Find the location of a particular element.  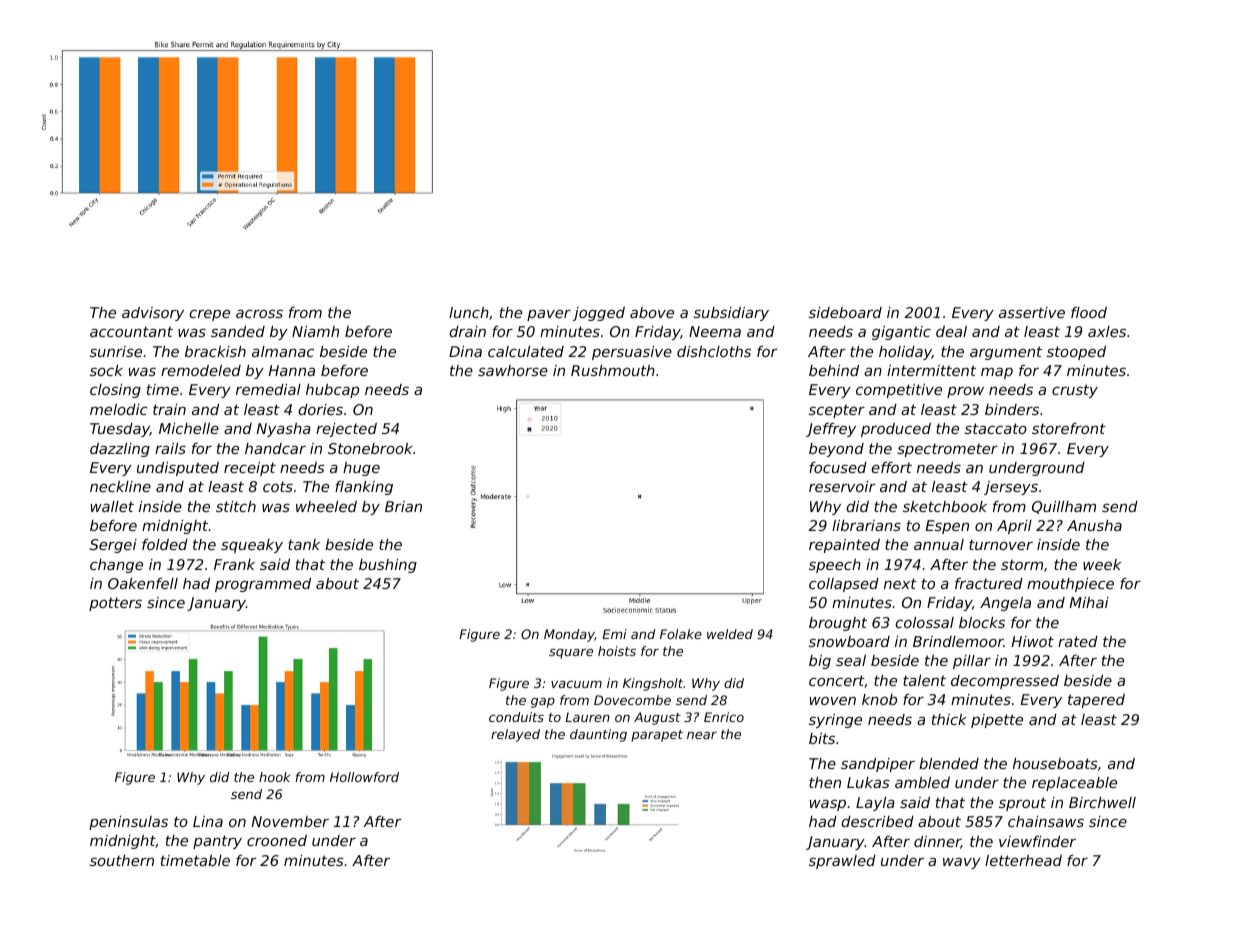

Quillham is located at coordinates (1064, 507).
